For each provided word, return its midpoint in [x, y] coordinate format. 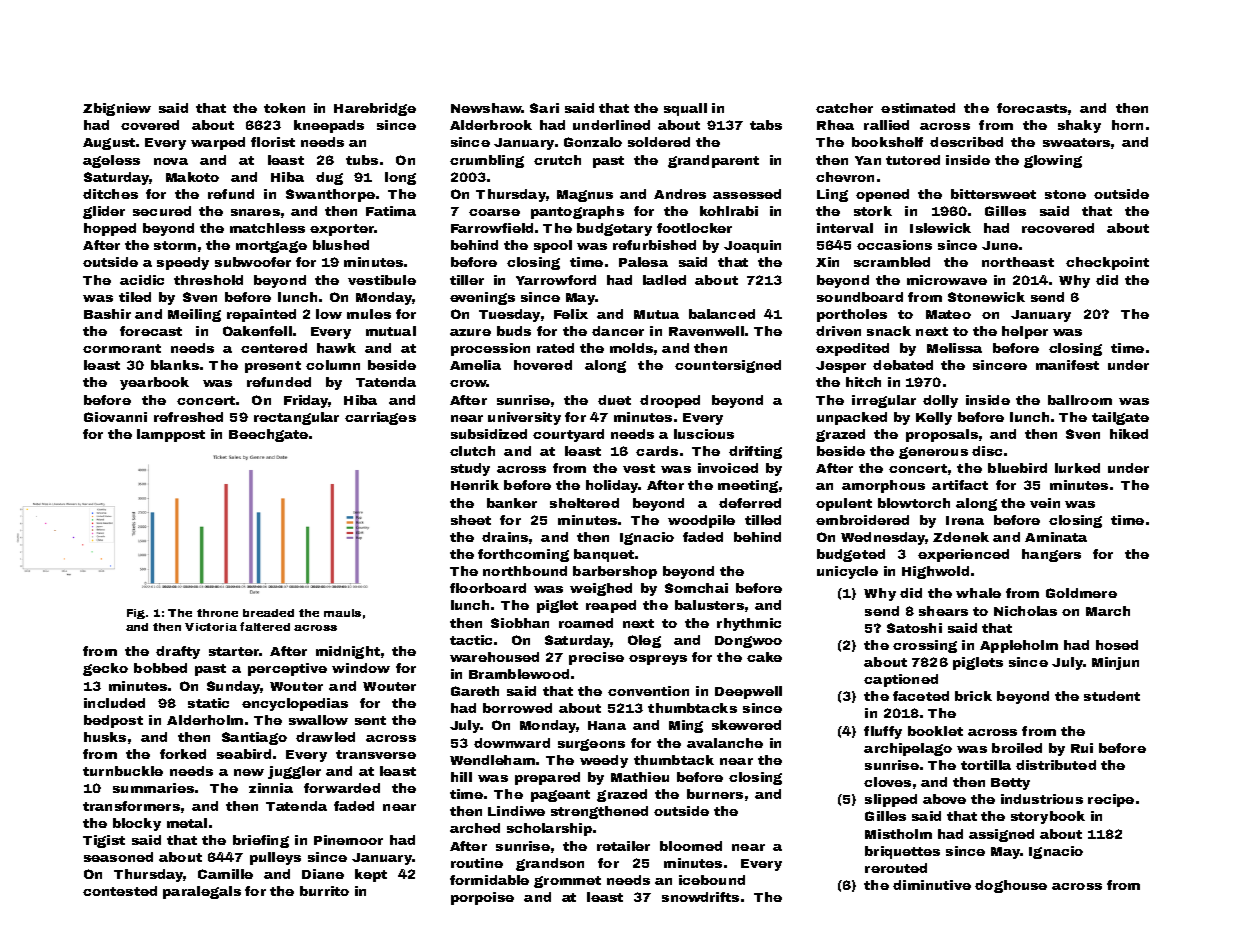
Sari [544, 108]
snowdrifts [700, 897]
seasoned [118, 857]
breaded [268, 613]
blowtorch [914, 503]
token [284, 108]
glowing [1053, 161]
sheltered [584, 503]
